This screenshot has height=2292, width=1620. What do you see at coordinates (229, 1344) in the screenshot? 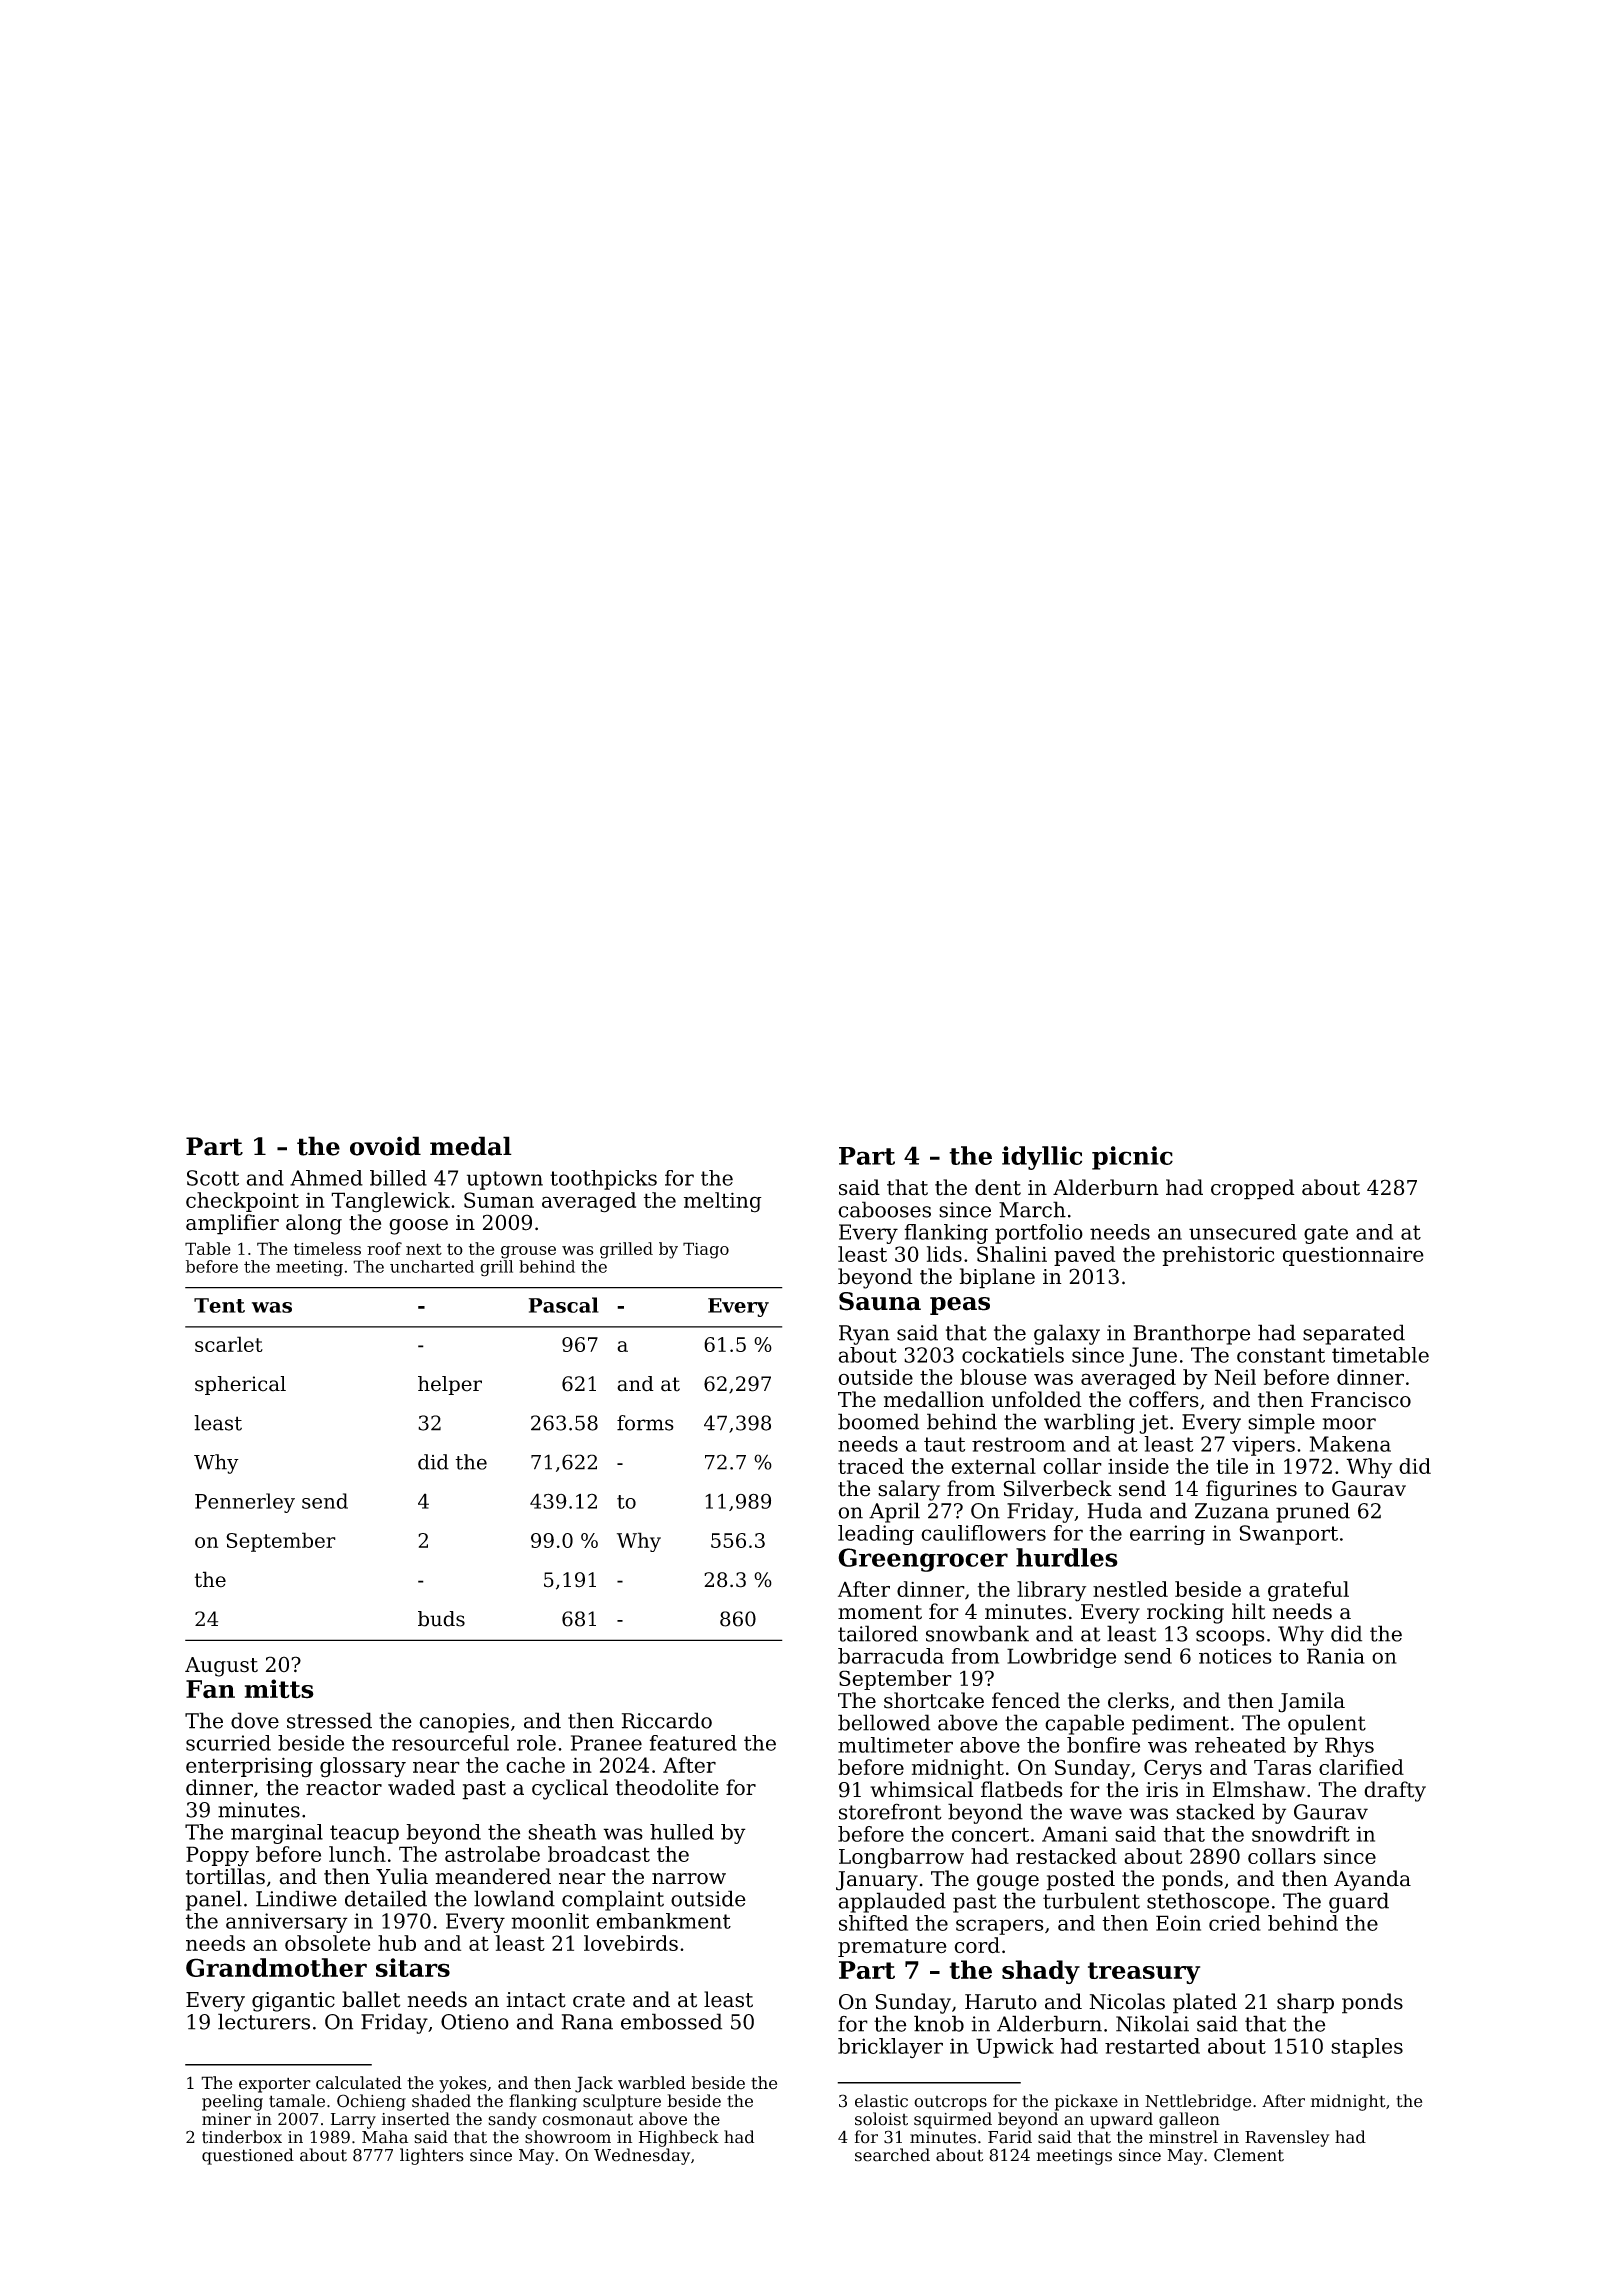
I see `scarlet` at bounding box center [229, 1344].
